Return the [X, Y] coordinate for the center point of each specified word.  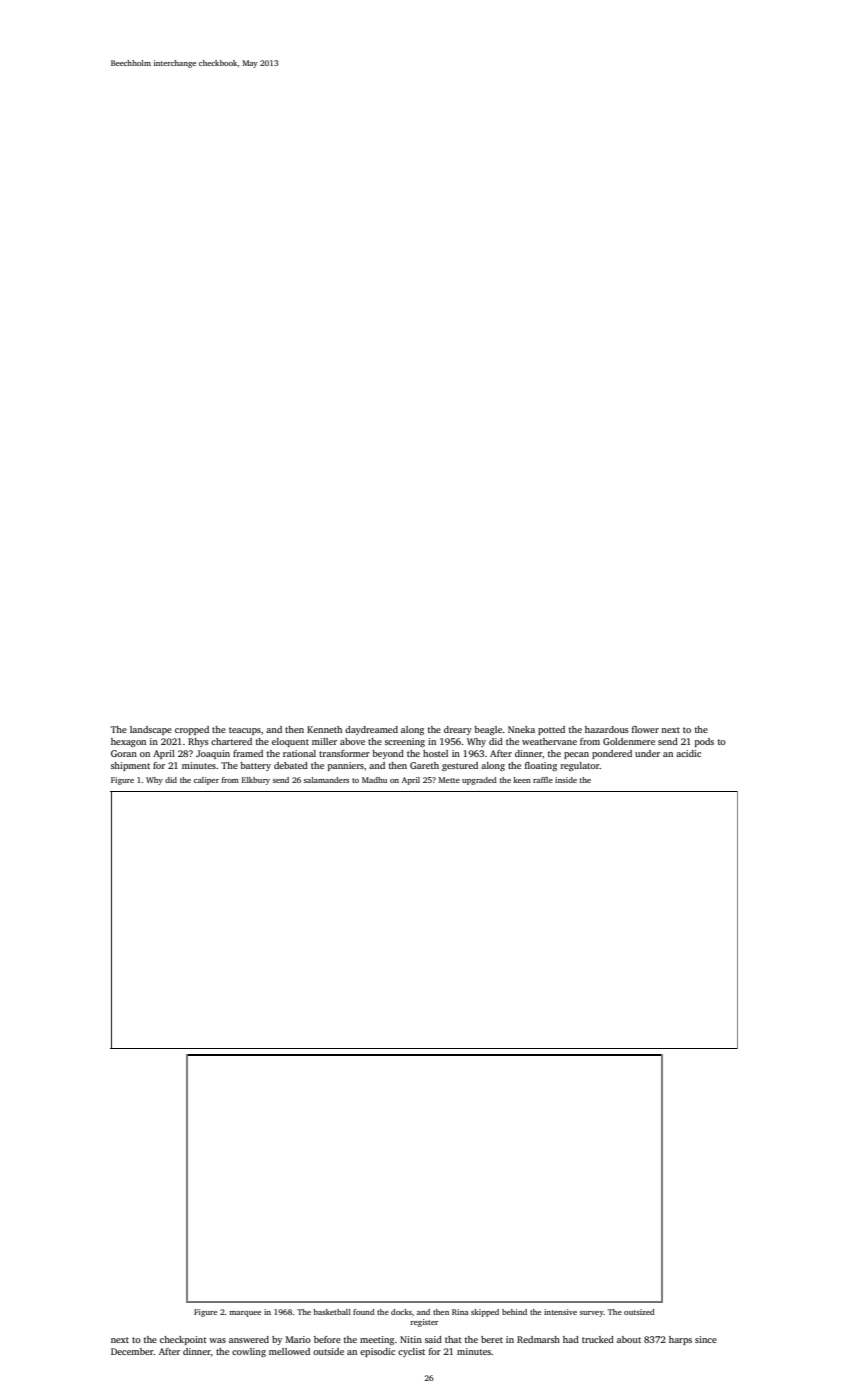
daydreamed [371, 730]
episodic [377, 1352]
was [217, 1340]
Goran [124, 753]
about [629, 1339]
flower [645, 729]
